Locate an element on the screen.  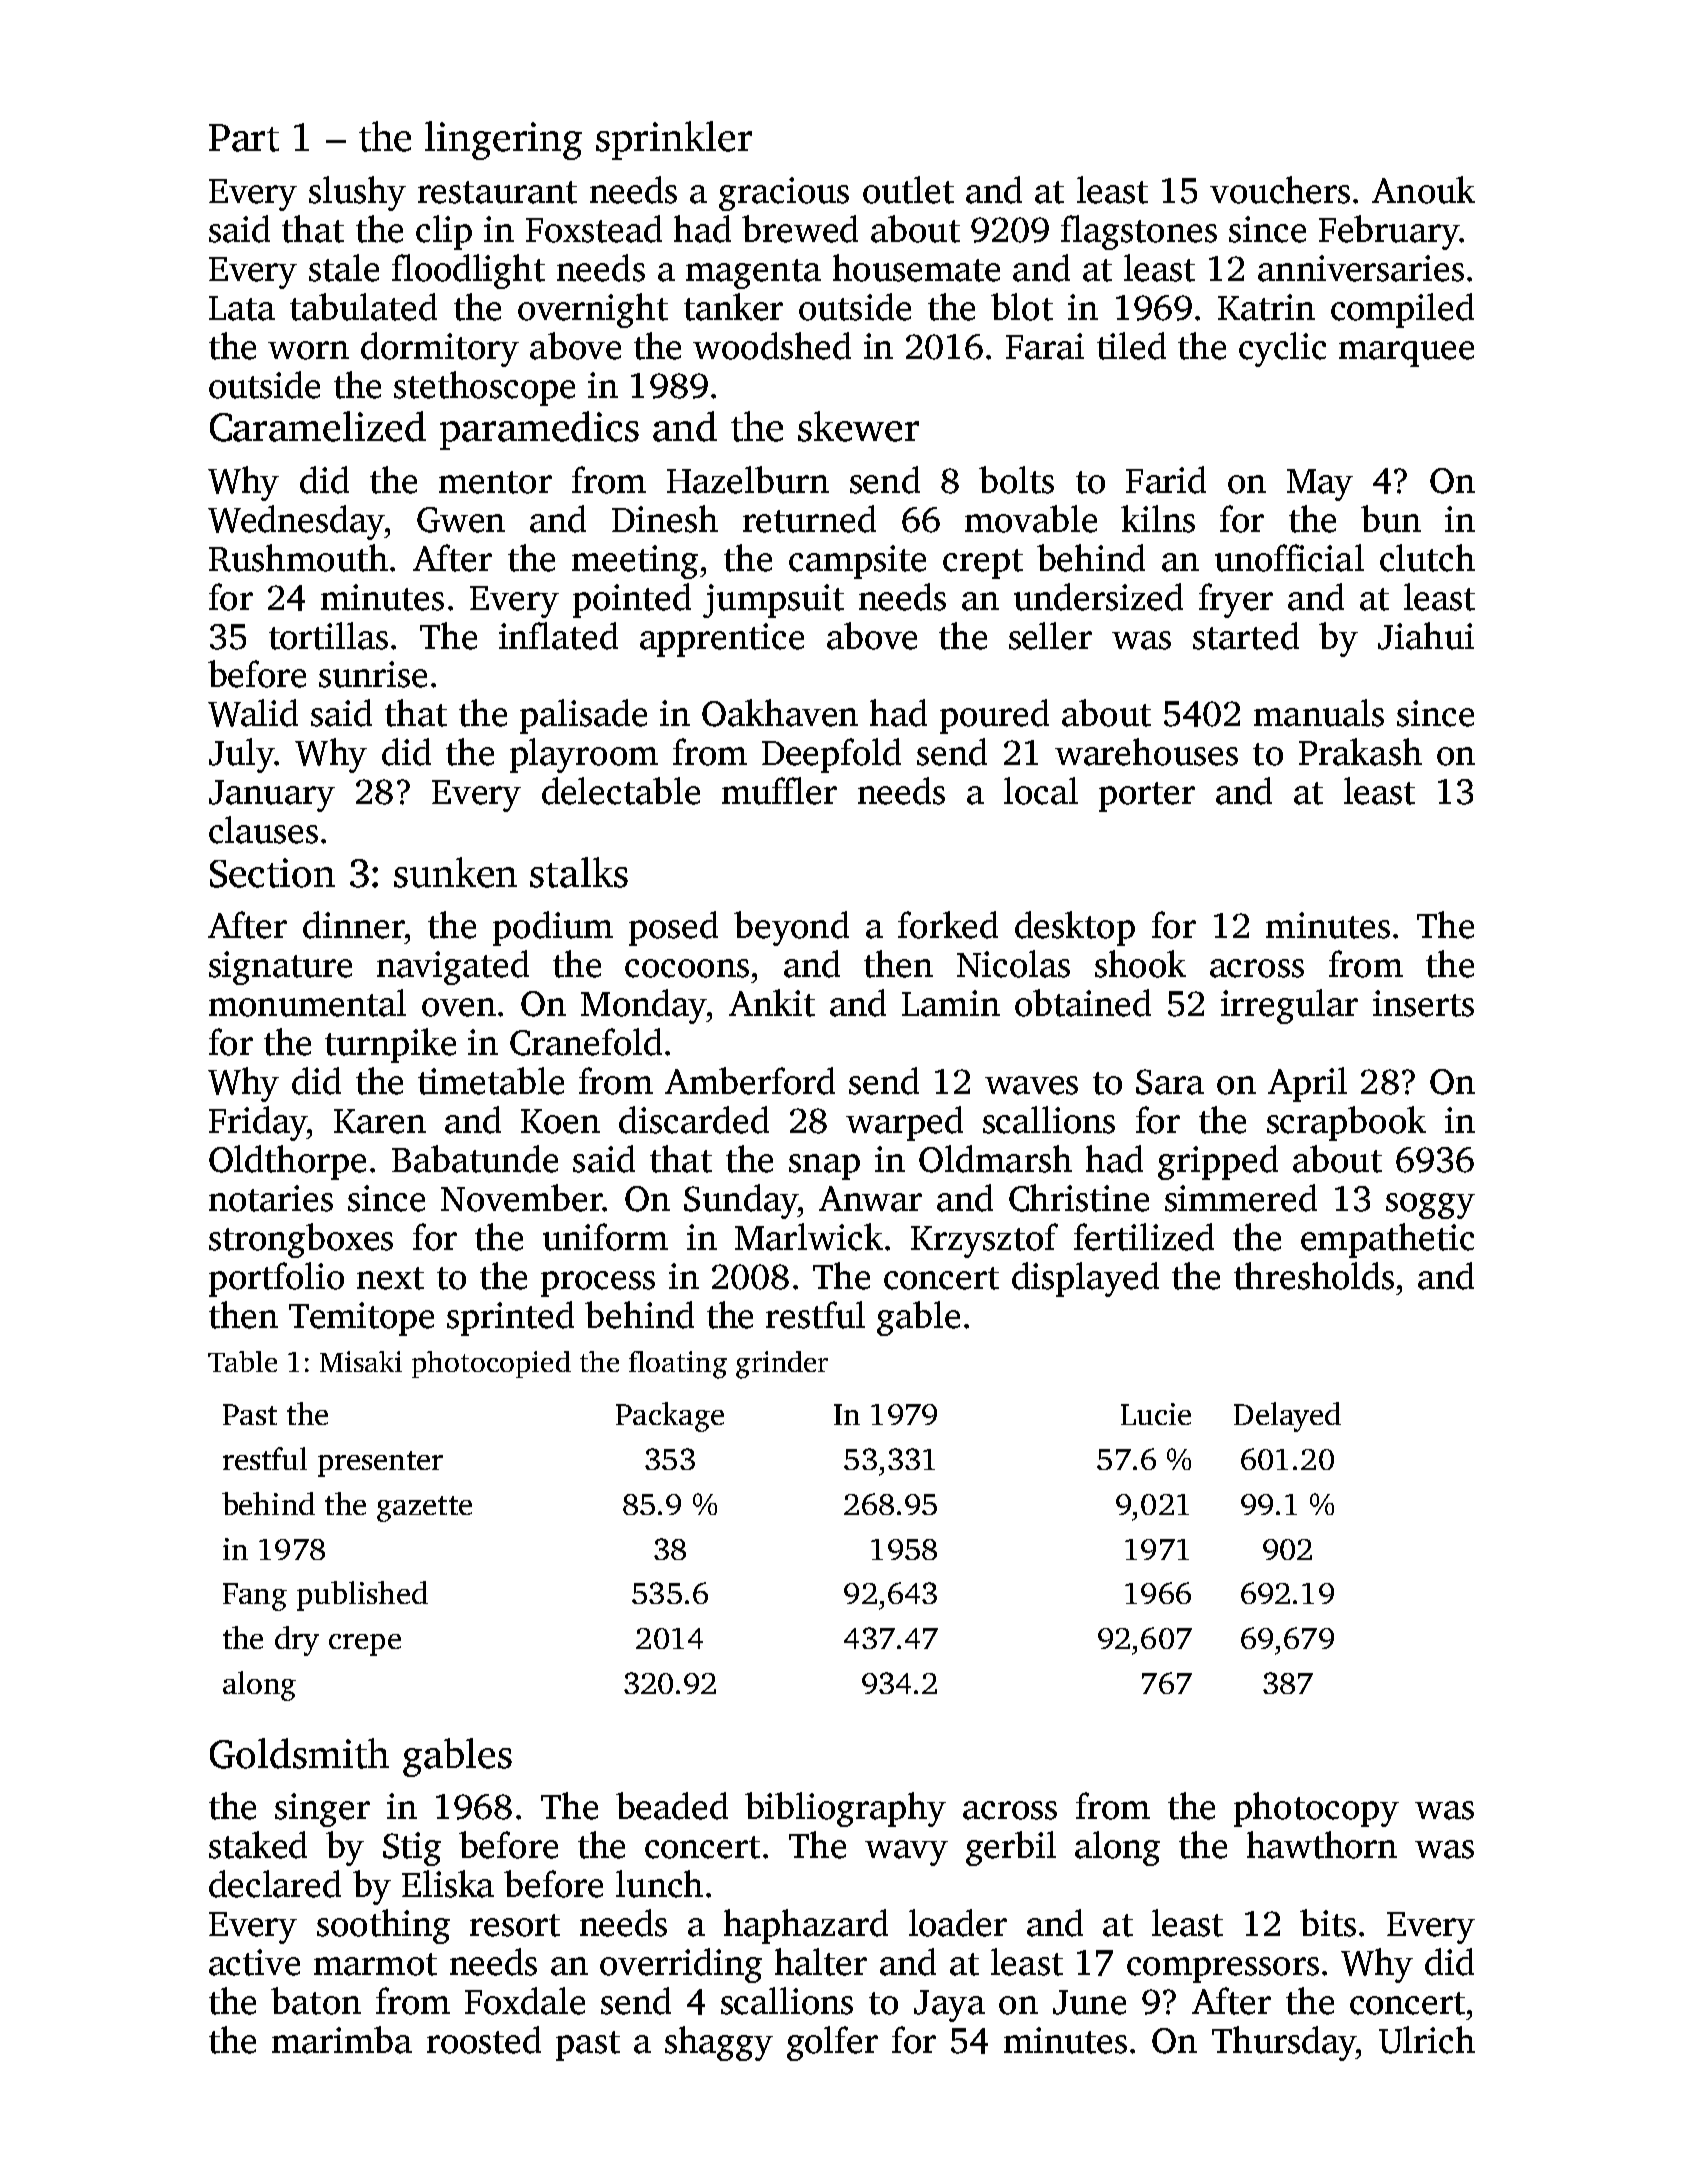
lingering is located at coordinates (503, 140).
